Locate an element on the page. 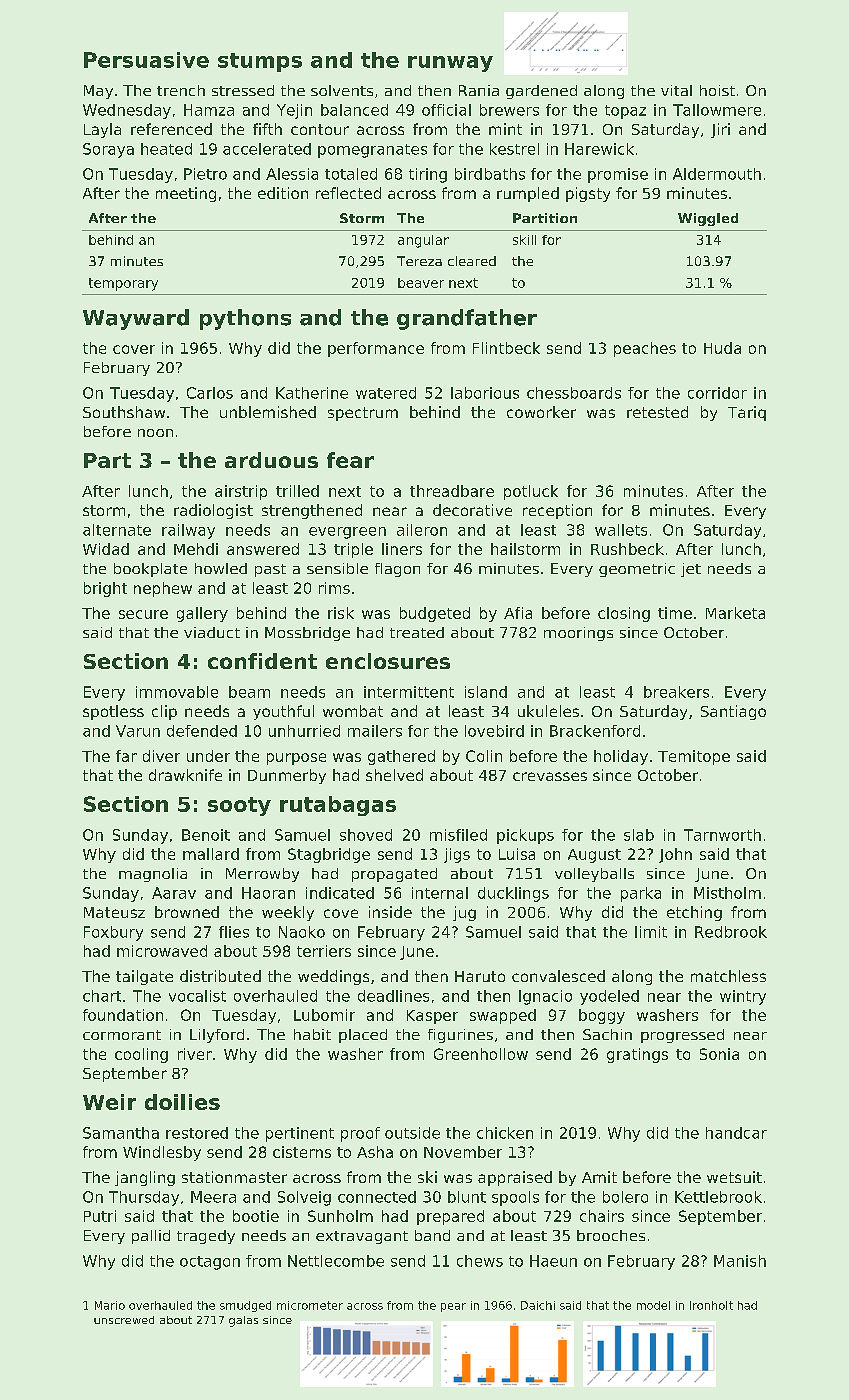  galas is located at coordinates (243, 1321).
